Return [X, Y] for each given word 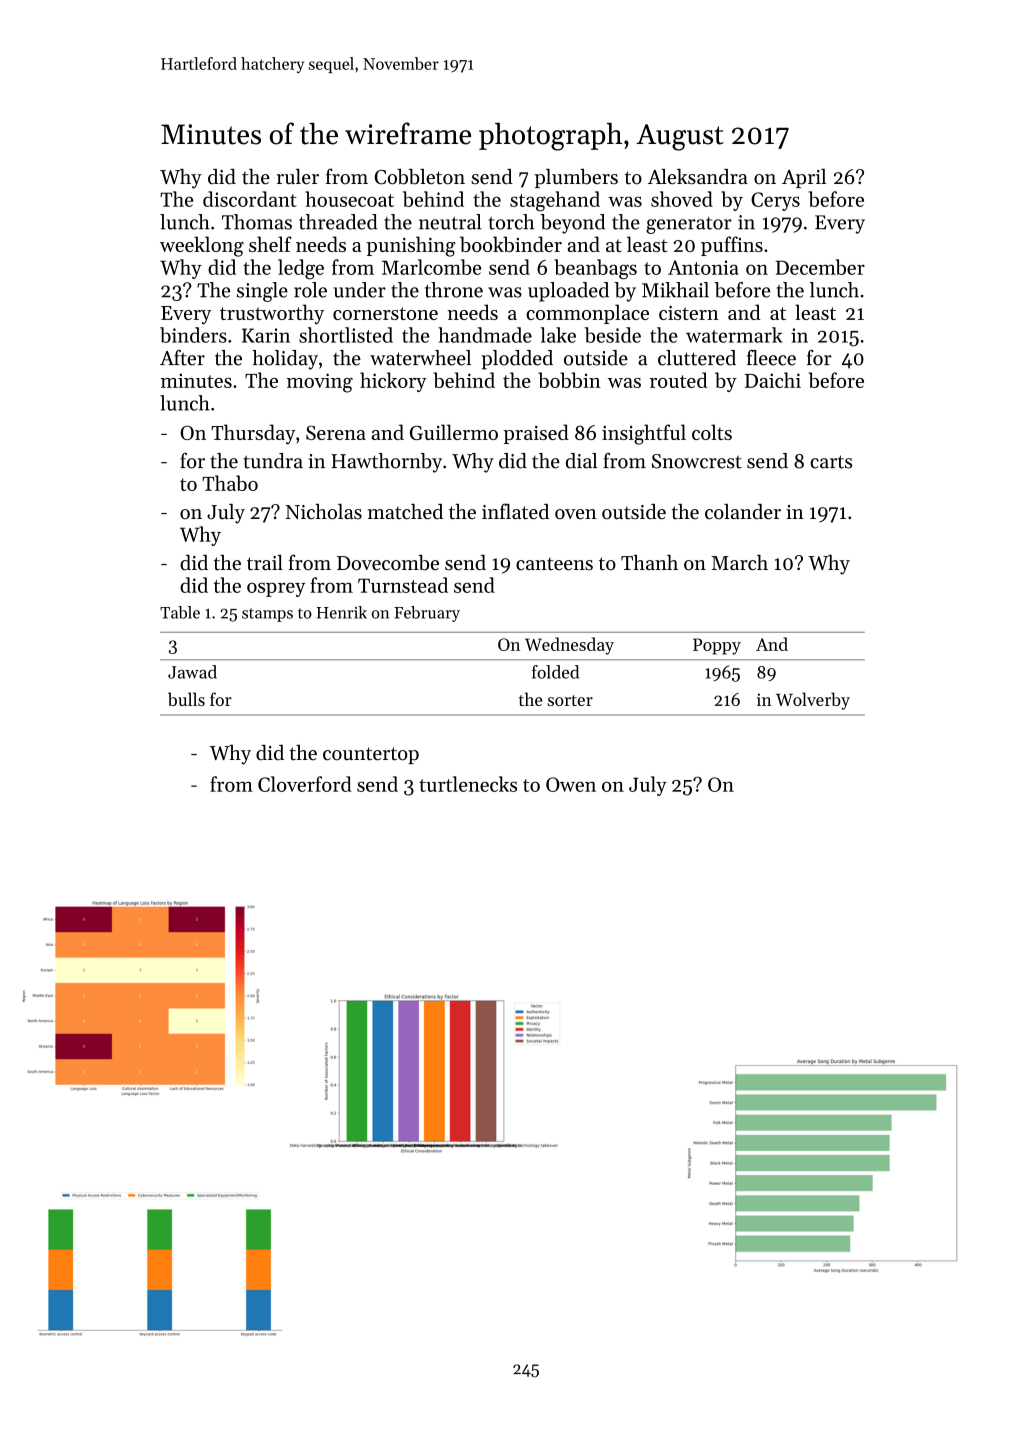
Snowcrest [697, 461]
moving [320, 383]
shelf [270, 244]
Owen [571, 784]
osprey [276, 589]
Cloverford [305, 784]
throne [454, 290]
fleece [771, 358]
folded [555, 672]
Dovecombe [388, 563]
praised [536, 434]
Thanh [649, 562]
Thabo [230, 483]
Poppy [717, 646]
